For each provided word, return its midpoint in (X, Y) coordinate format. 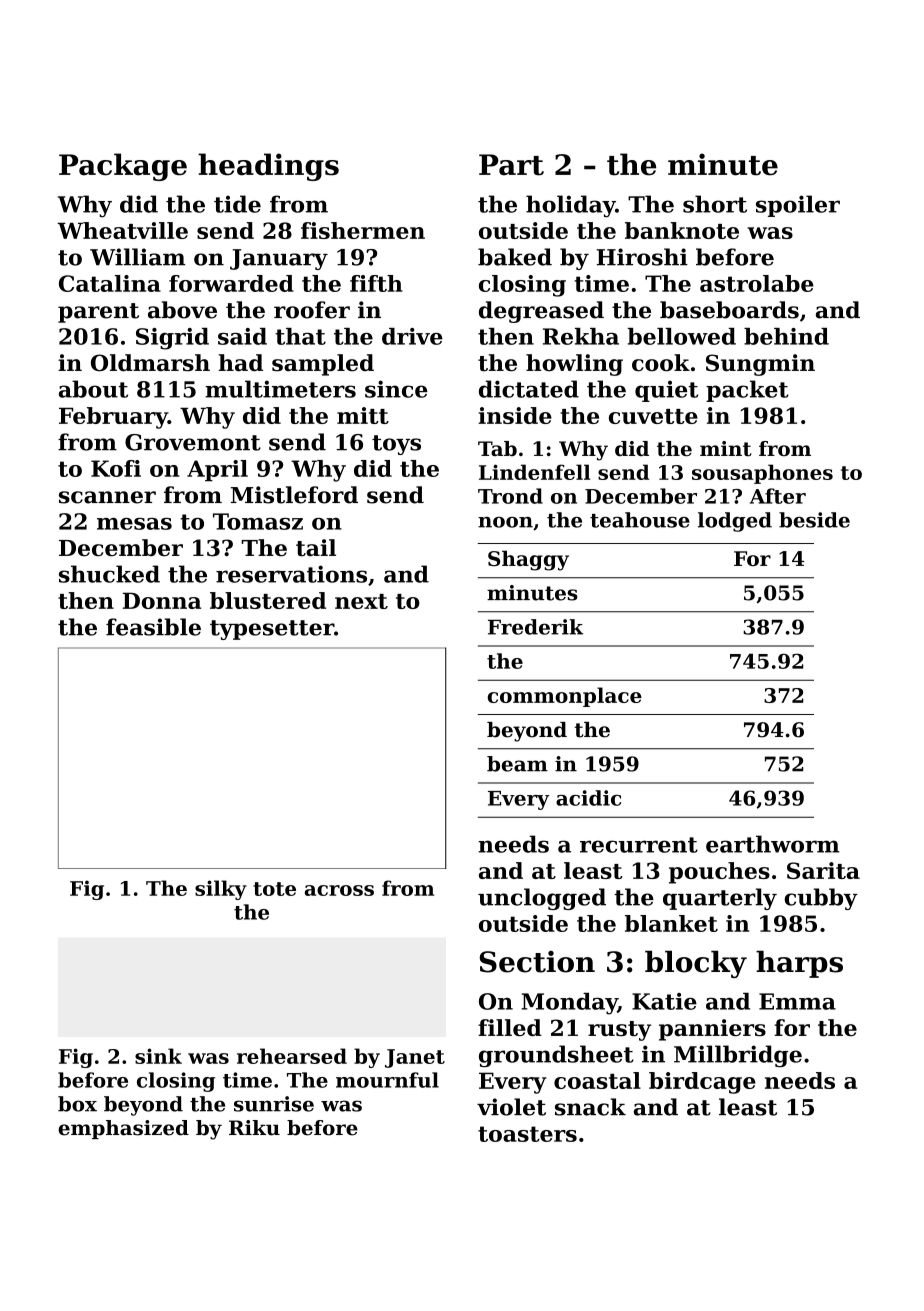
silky (221, 890)
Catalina (110, 283)
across (339, 890)
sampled (323, 365)
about (93, 389)
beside (814, 520)
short (715, 204)
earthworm (773, 844)
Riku (254, 1128)
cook (661, 363)
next (361, 601)
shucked (109, 574)
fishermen (363, 230)
